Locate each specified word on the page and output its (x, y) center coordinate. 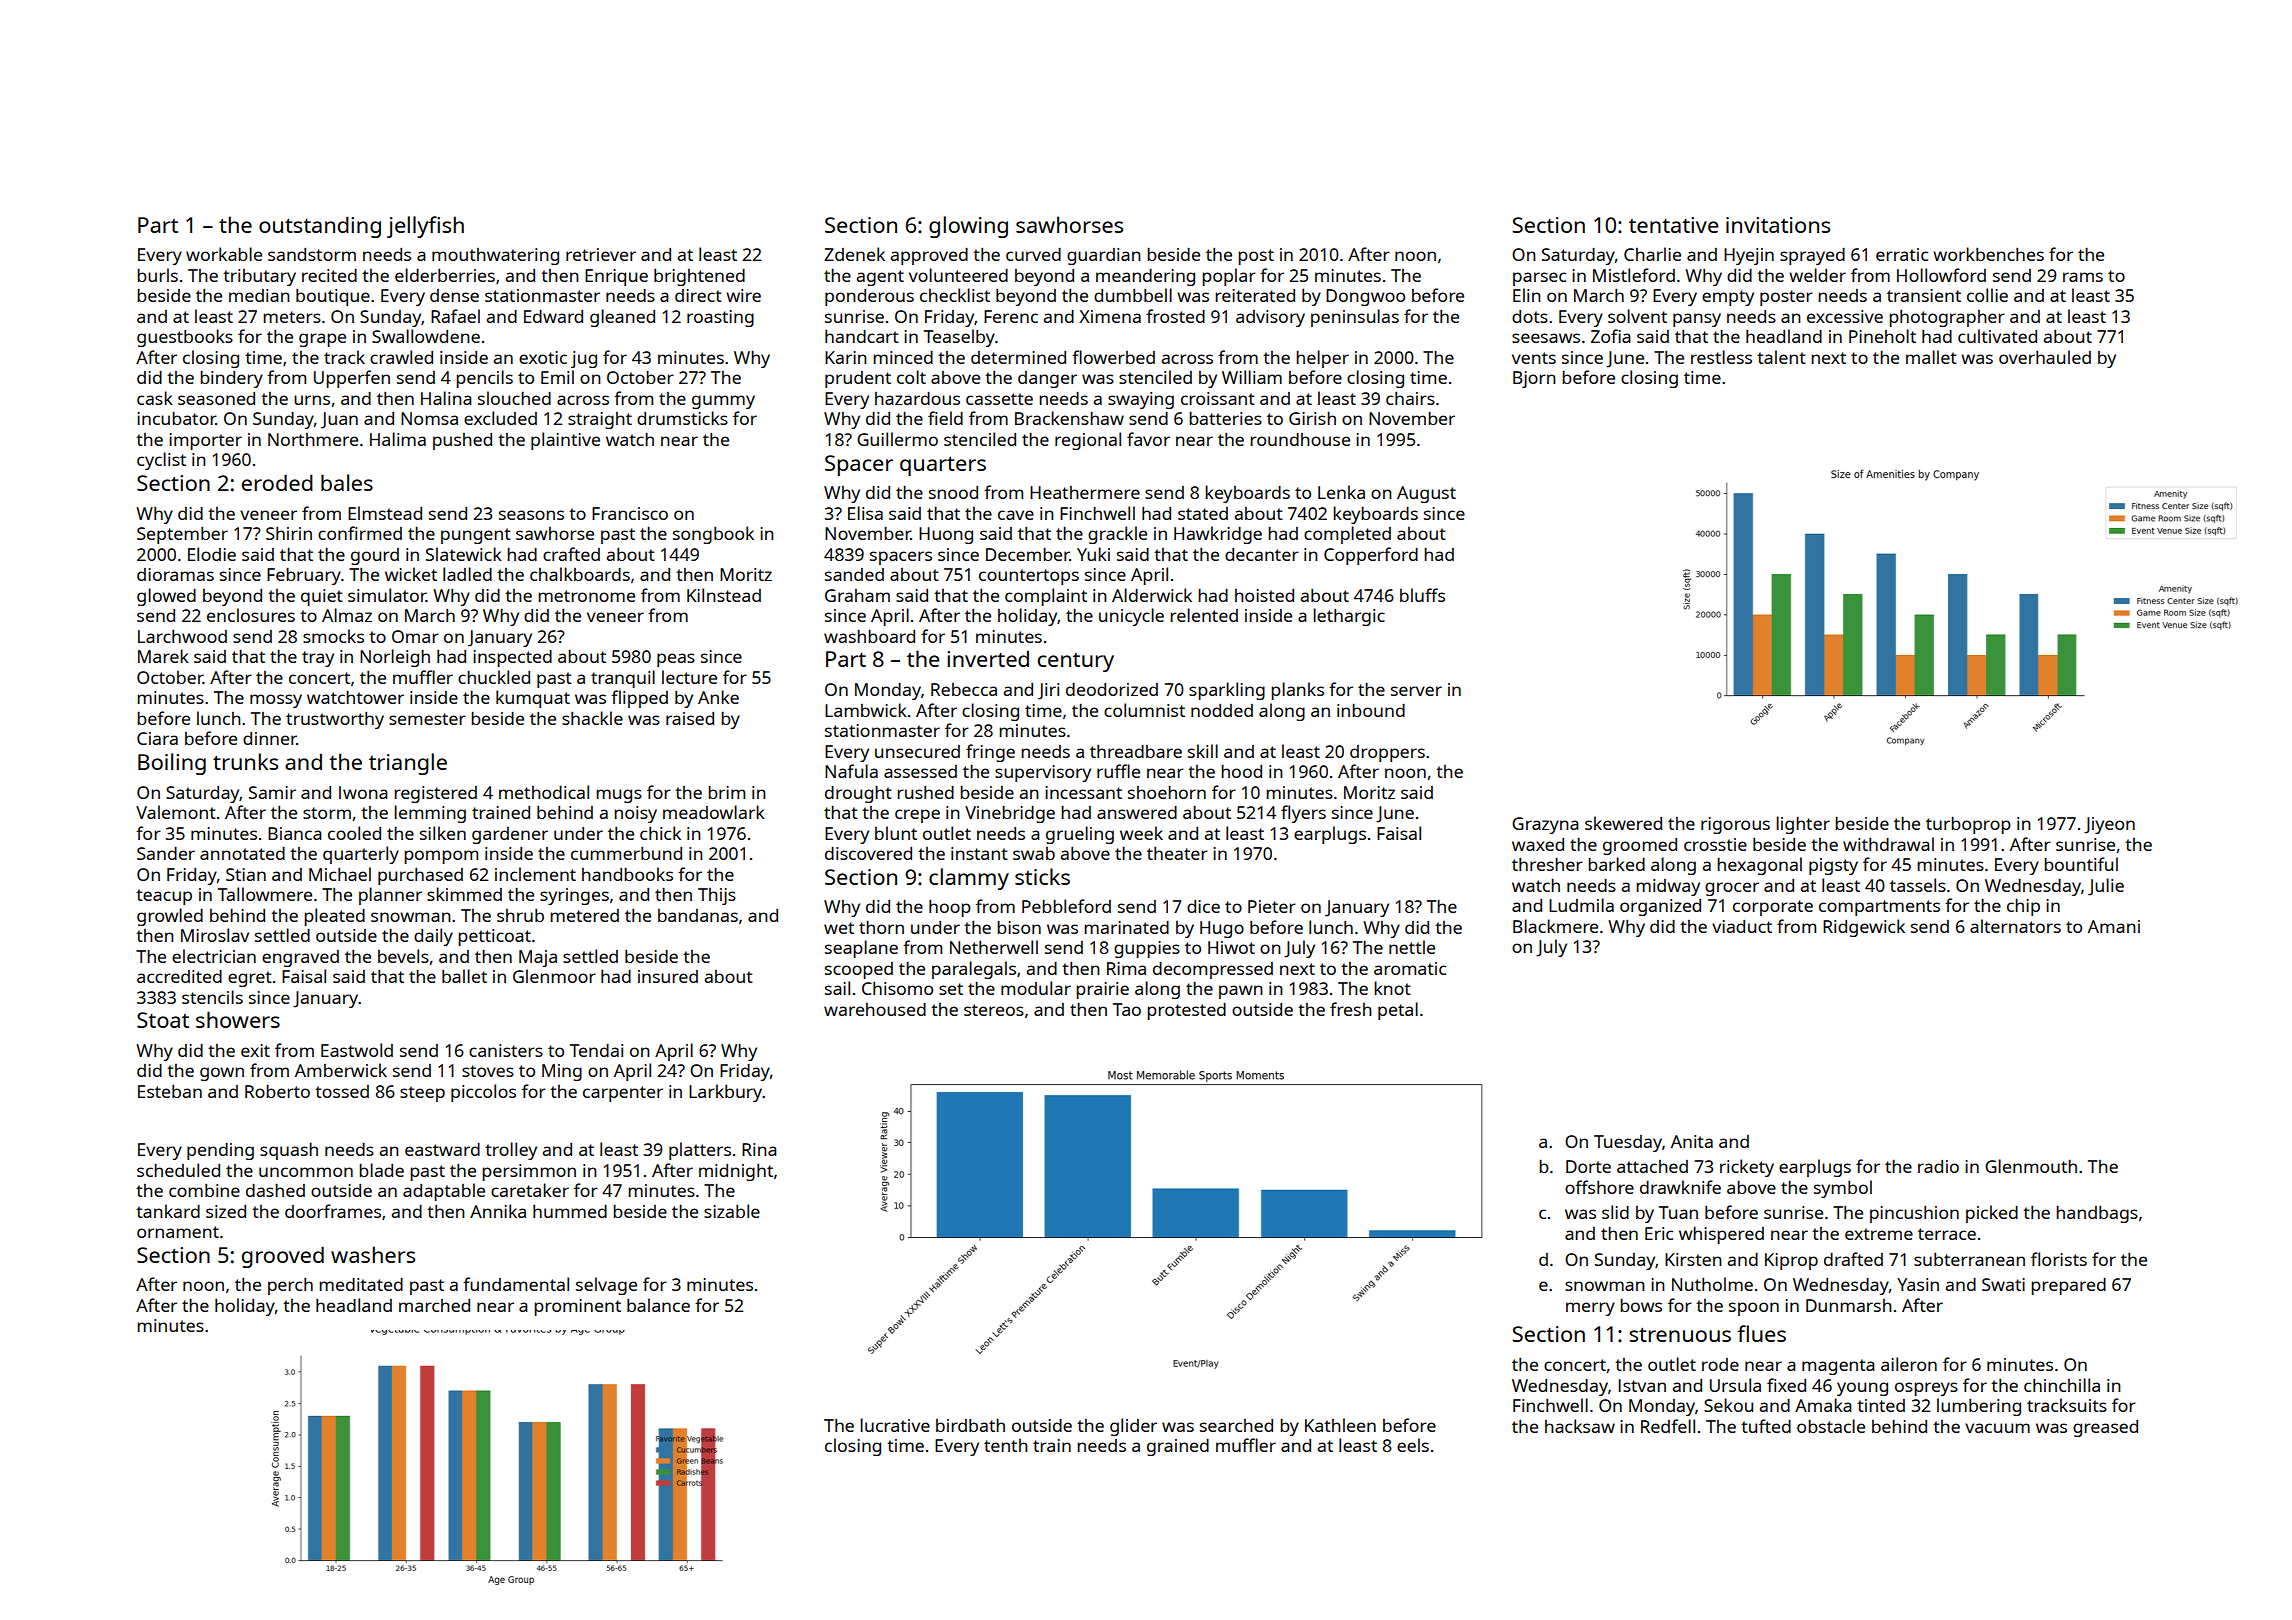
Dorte (1588, 1166)
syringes (574, 896)
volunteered (958, 275)
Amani (2114, 926)
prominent (577, 1307)
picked (1992, 1214)
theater (1177, 853)
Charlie (1652, 254)
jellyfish (425, 227)
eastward (442, 1149)
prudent (858, 379)
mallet (1931, 357)
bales (347, 482)
